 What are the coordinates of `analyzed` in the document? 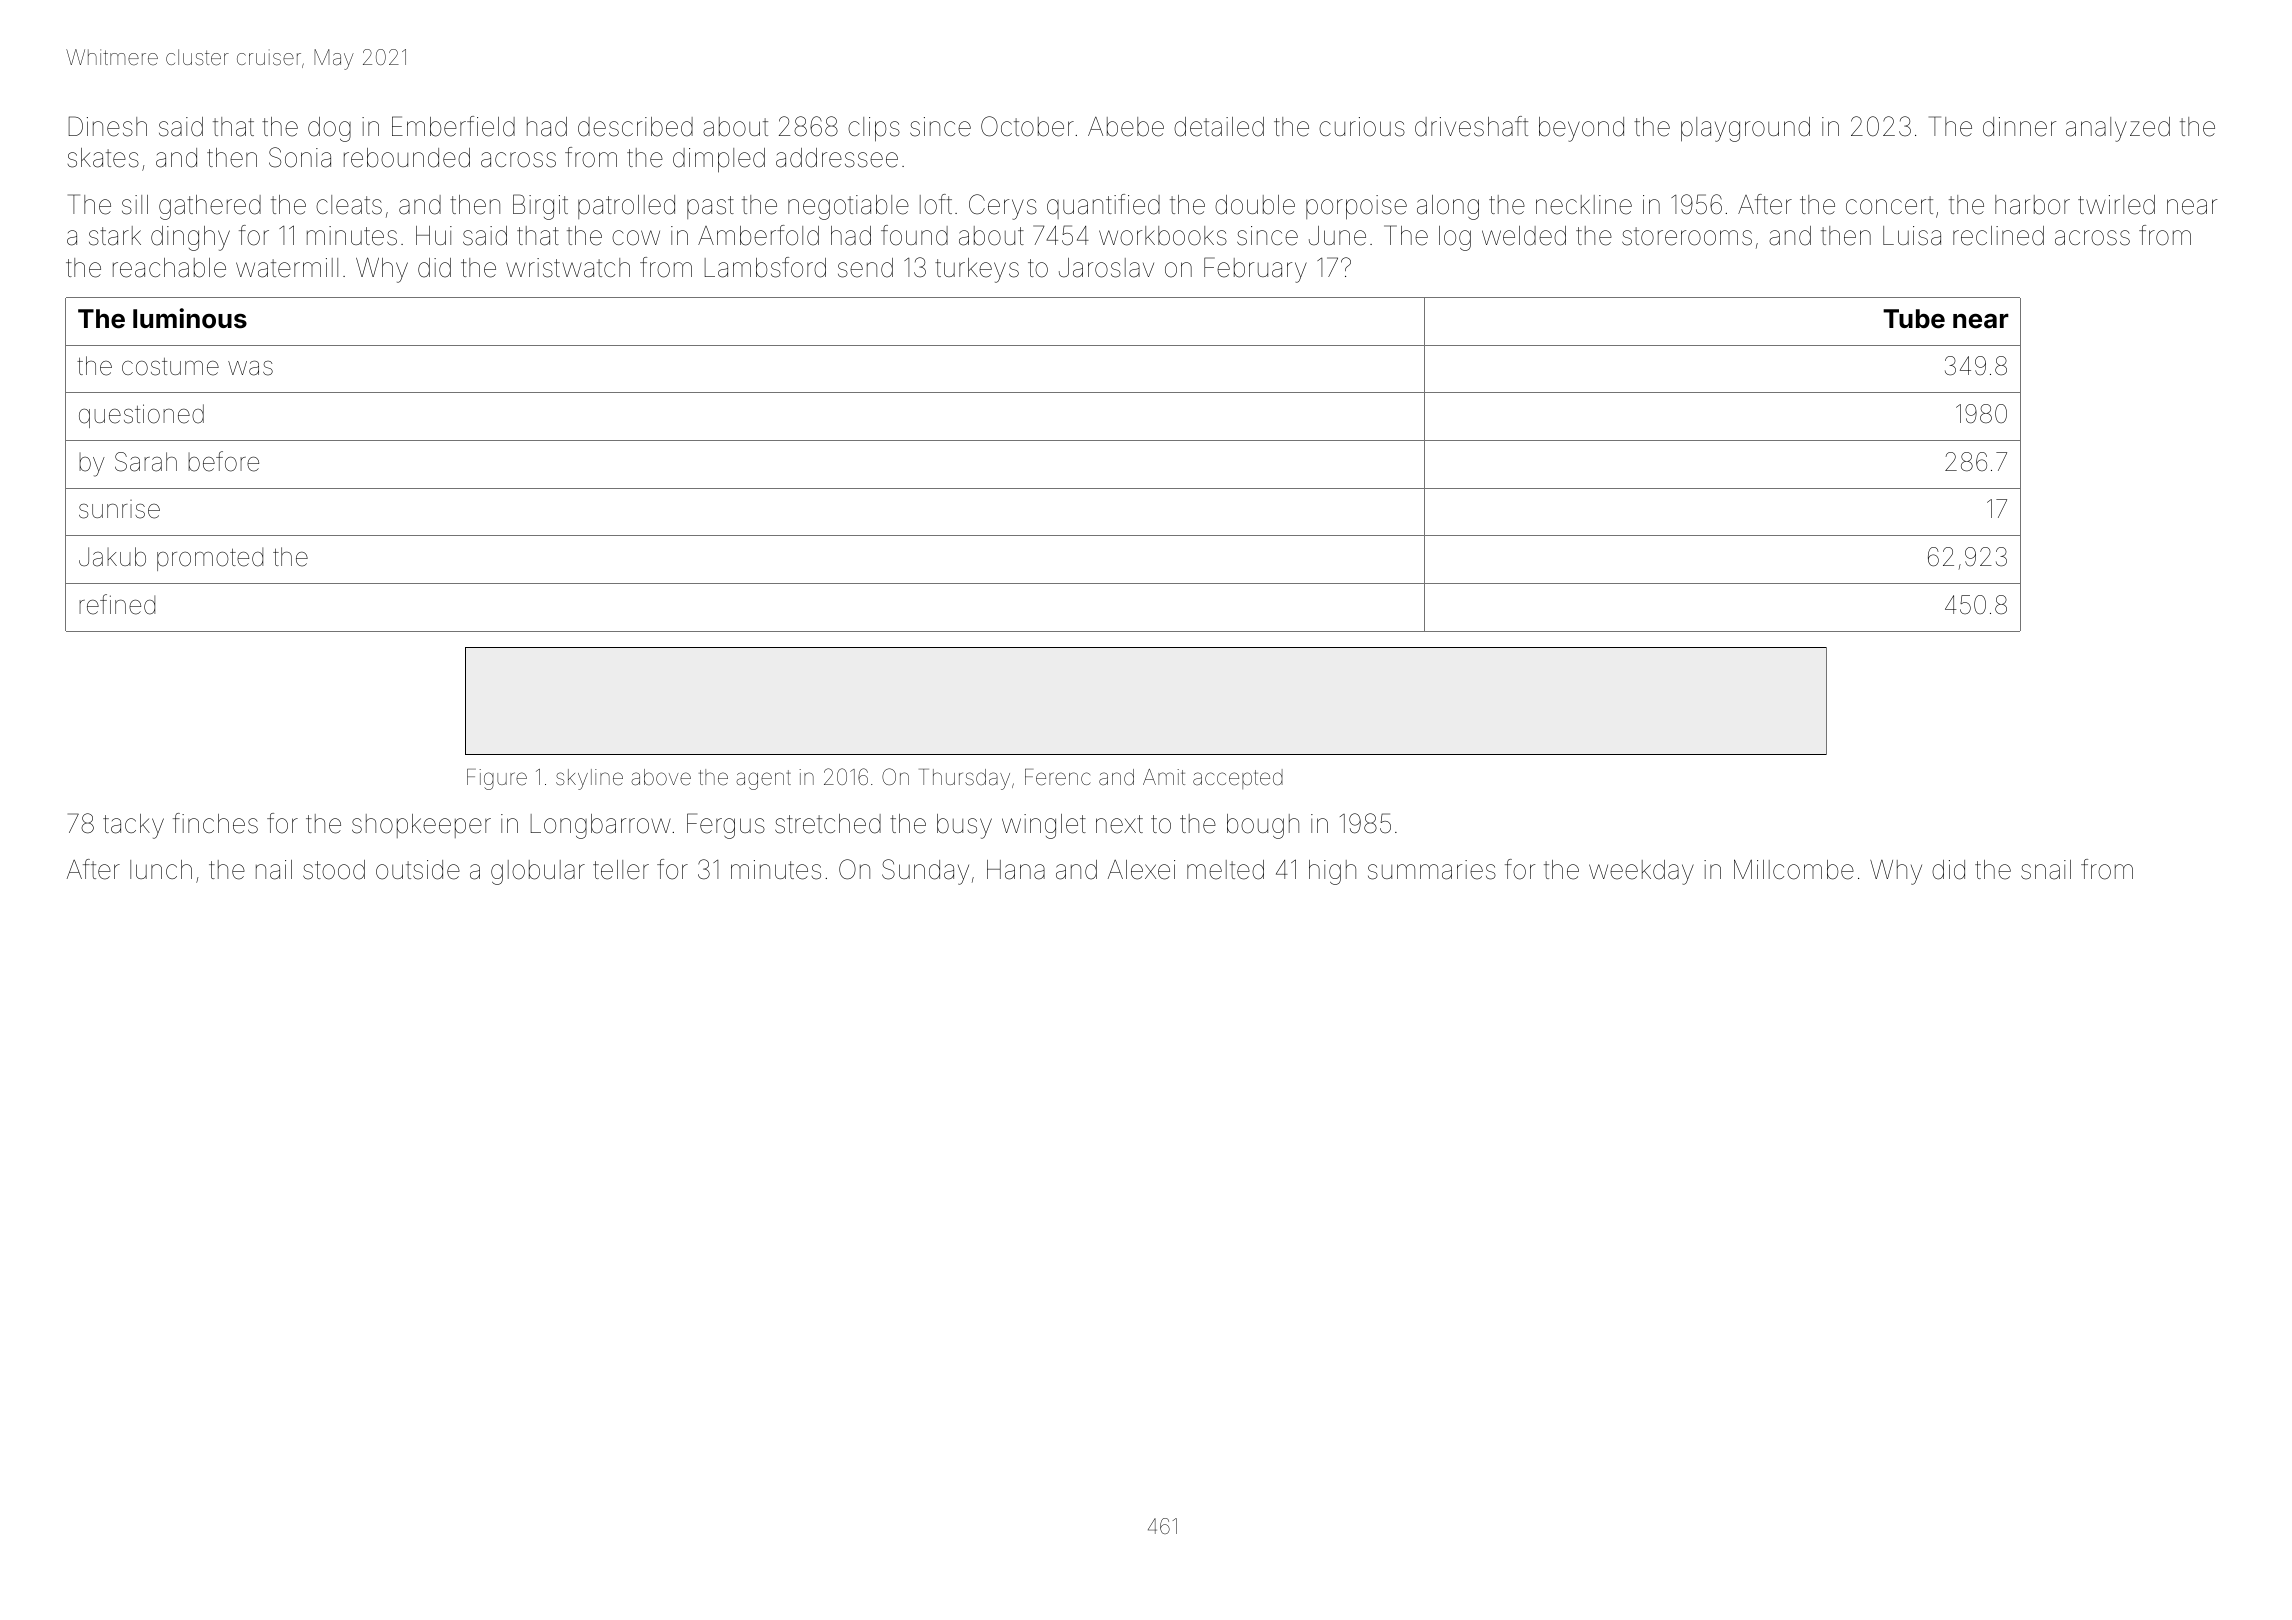 It's located at (2118, 129).
